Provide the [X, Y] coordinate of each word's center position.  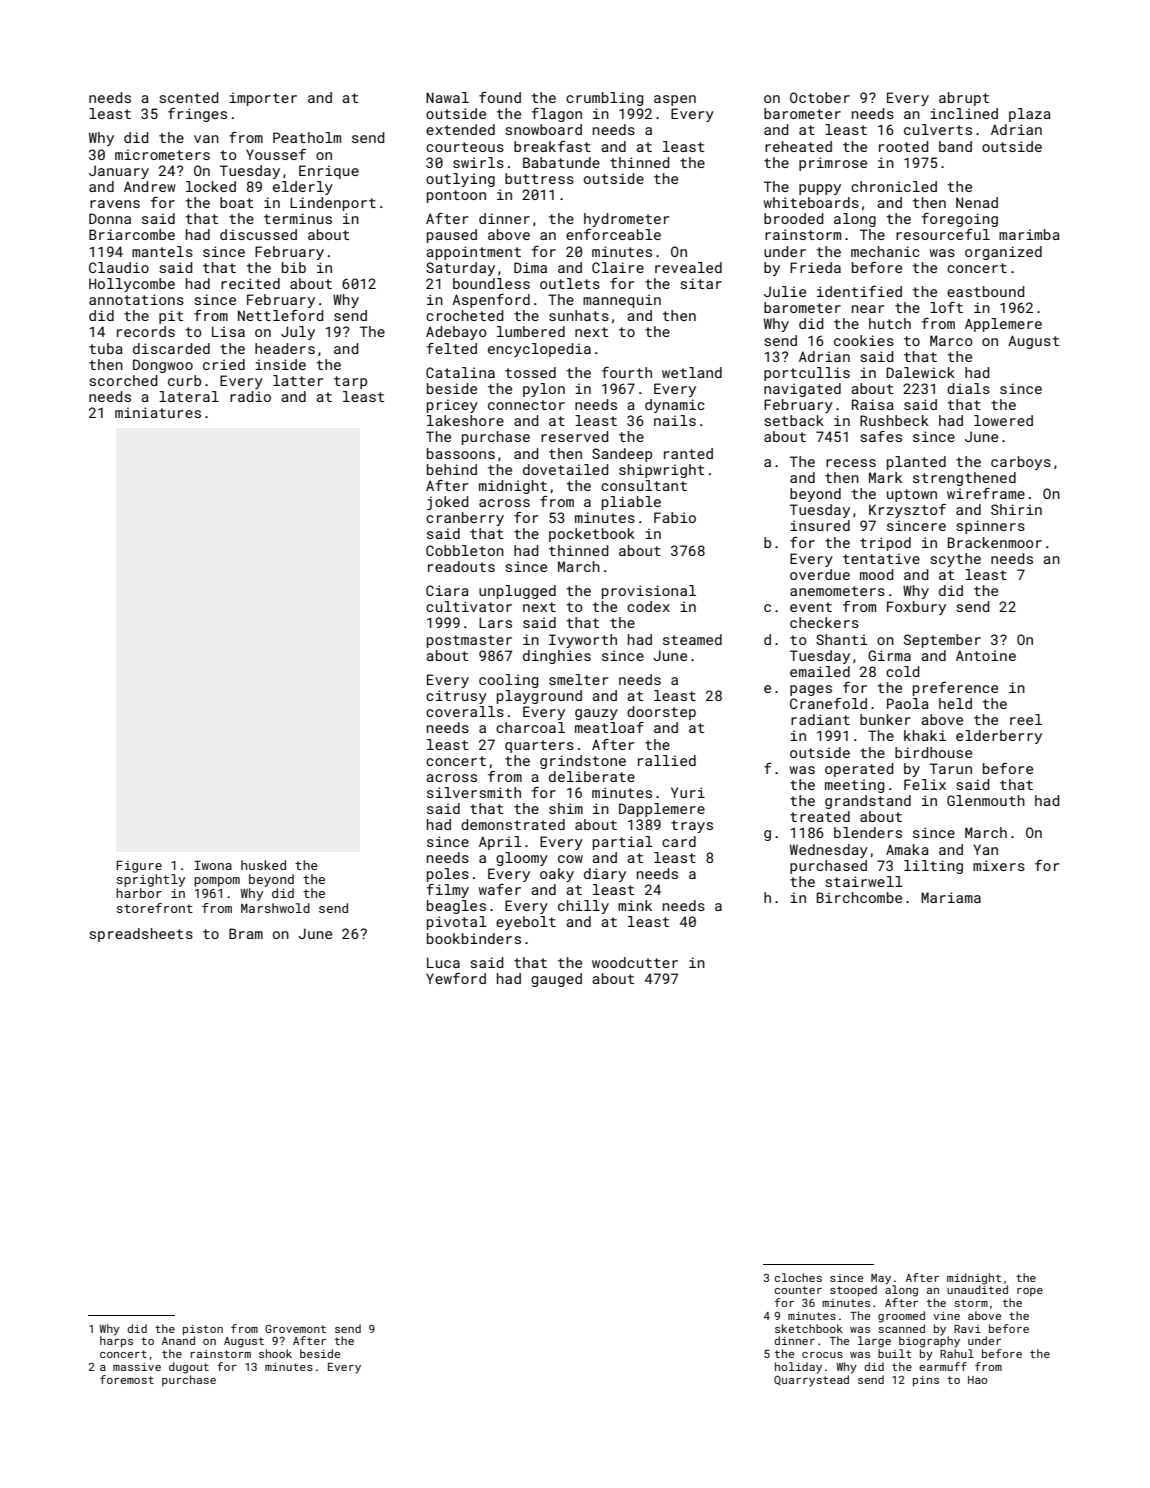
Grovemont [295, 1328]
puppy [820, 189]
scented [189, 97]
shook [275, 1353]
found [500, 97]
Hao [978, 1380]
